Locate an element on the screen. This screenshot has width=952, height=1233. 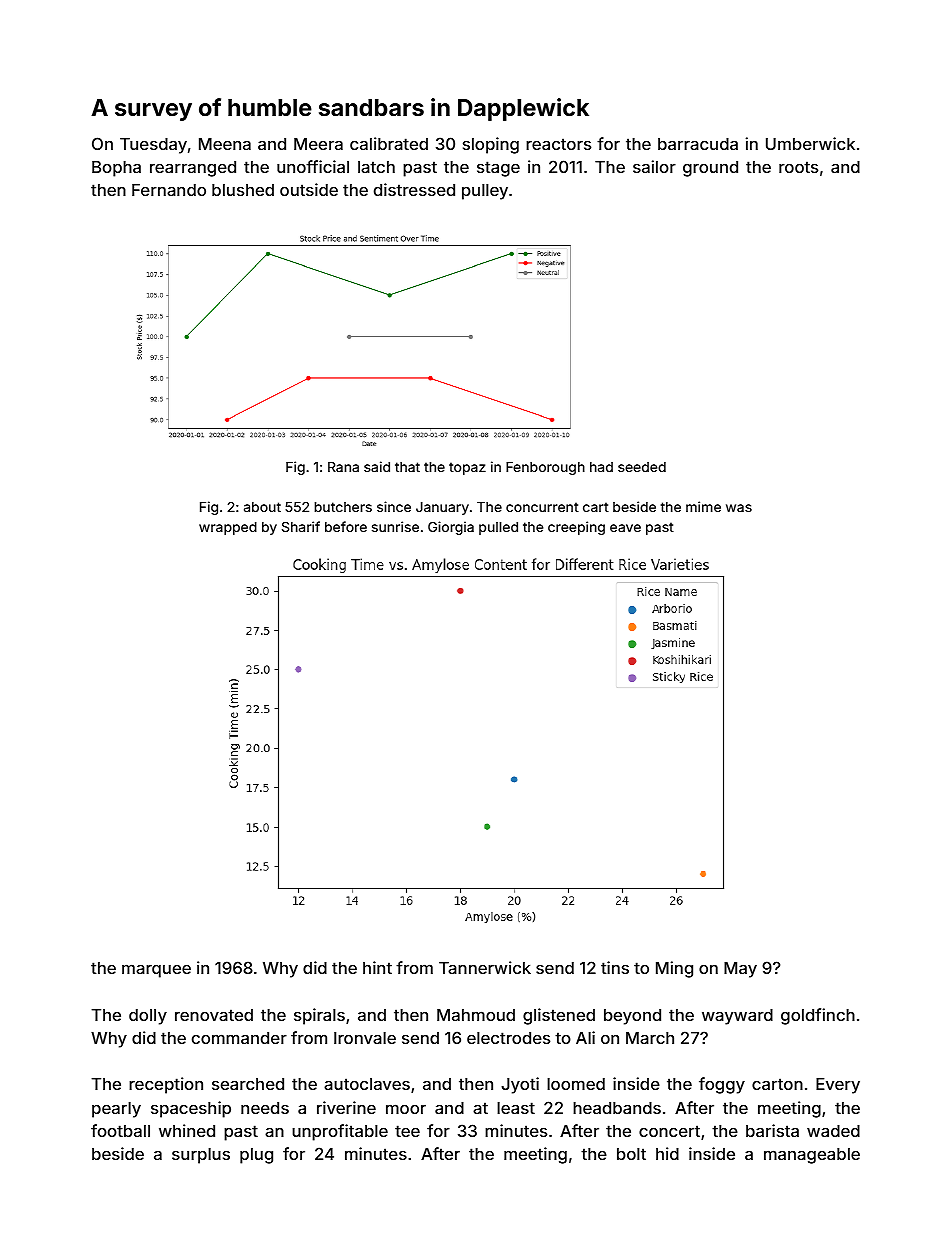
Giorgia is located at coordinates (451, 528).
